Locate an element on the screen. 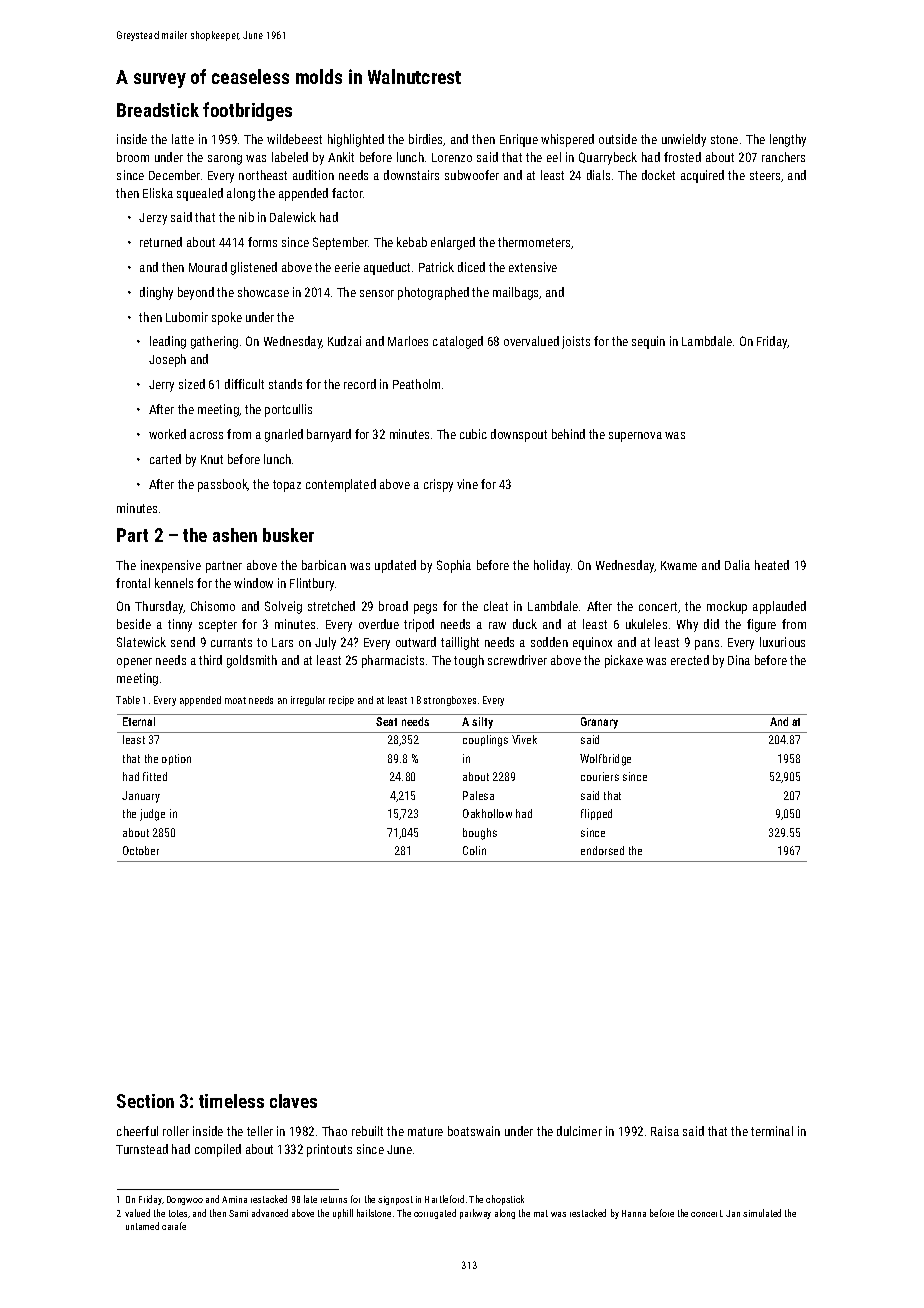 This screenshot has height=1308, width=924. unwieldy is located at coordinates (684, 140).
